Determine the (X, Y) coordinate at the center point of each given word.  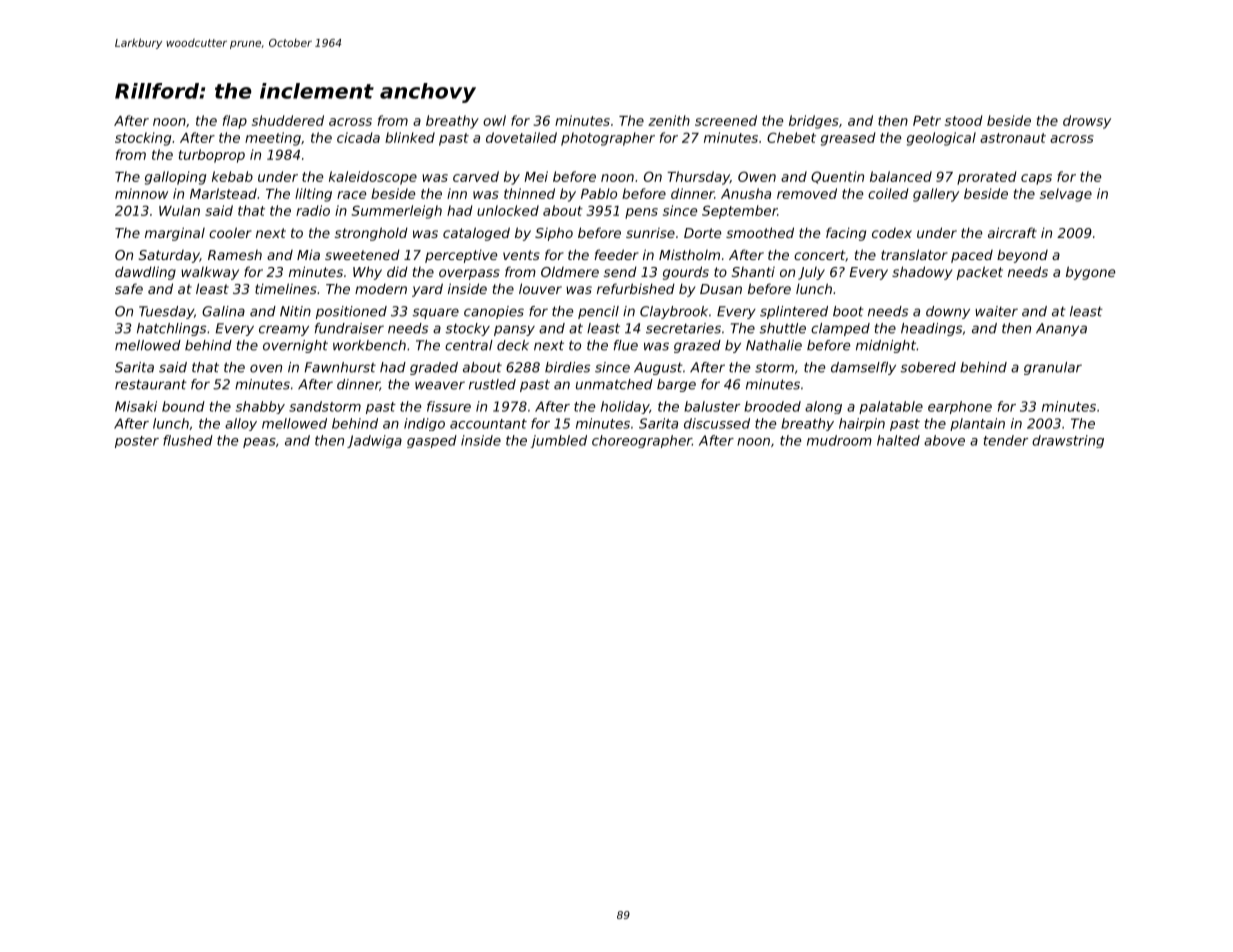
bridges (814, 122)
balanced (901, 176)
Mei (536, 176)
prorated (986, 178)
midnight (886, 346)
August (658, 368)
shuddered (288, 120)
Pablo (599, 193)
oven (266, 368)
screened (726, 120)
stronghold (371, 234)
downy (948, 312)
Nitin (295, 311)
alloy (241, 424)
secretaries (683, 328)
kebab (232, 176)
